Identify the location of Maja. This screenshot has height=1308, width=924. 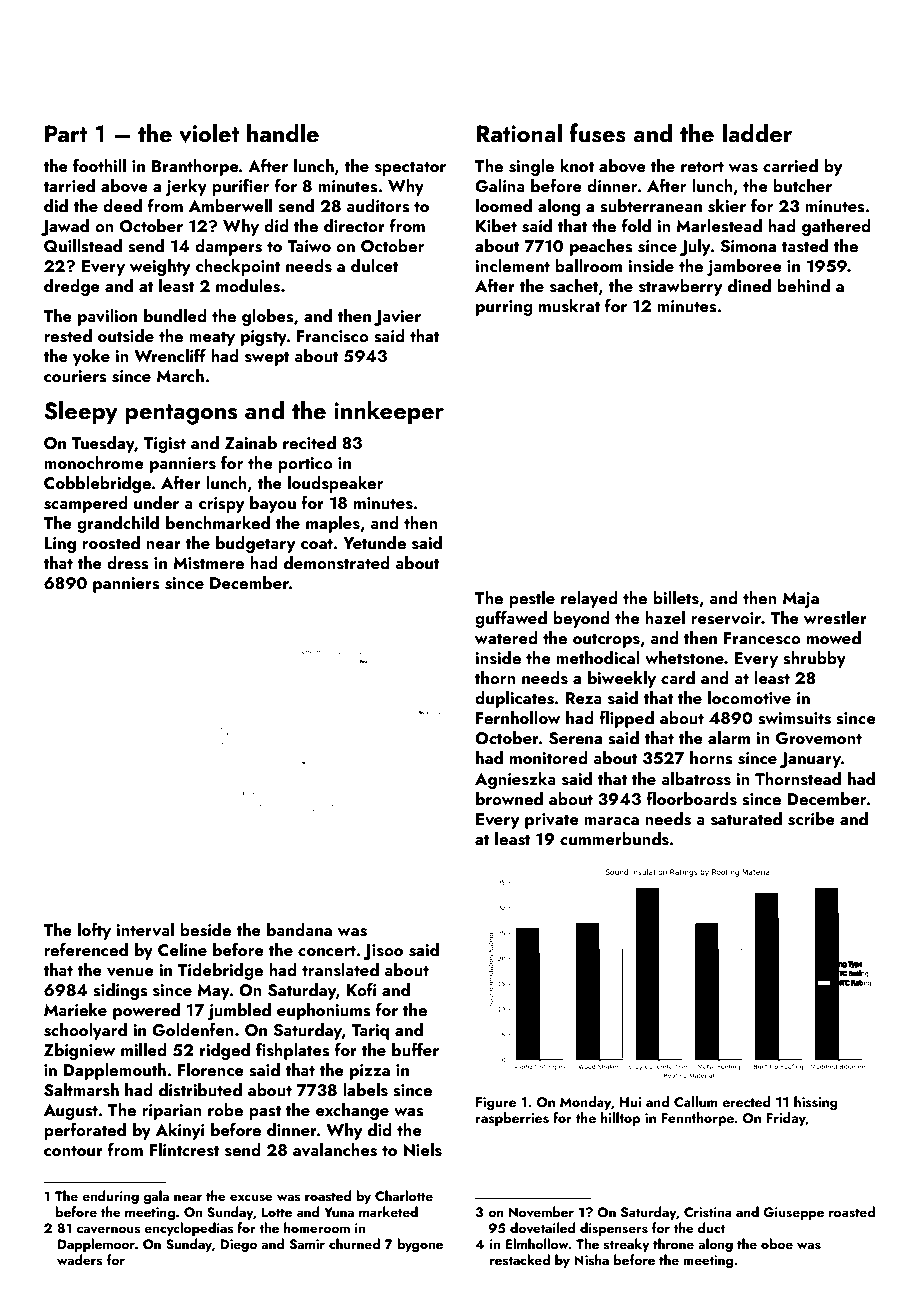
(801, 600).
